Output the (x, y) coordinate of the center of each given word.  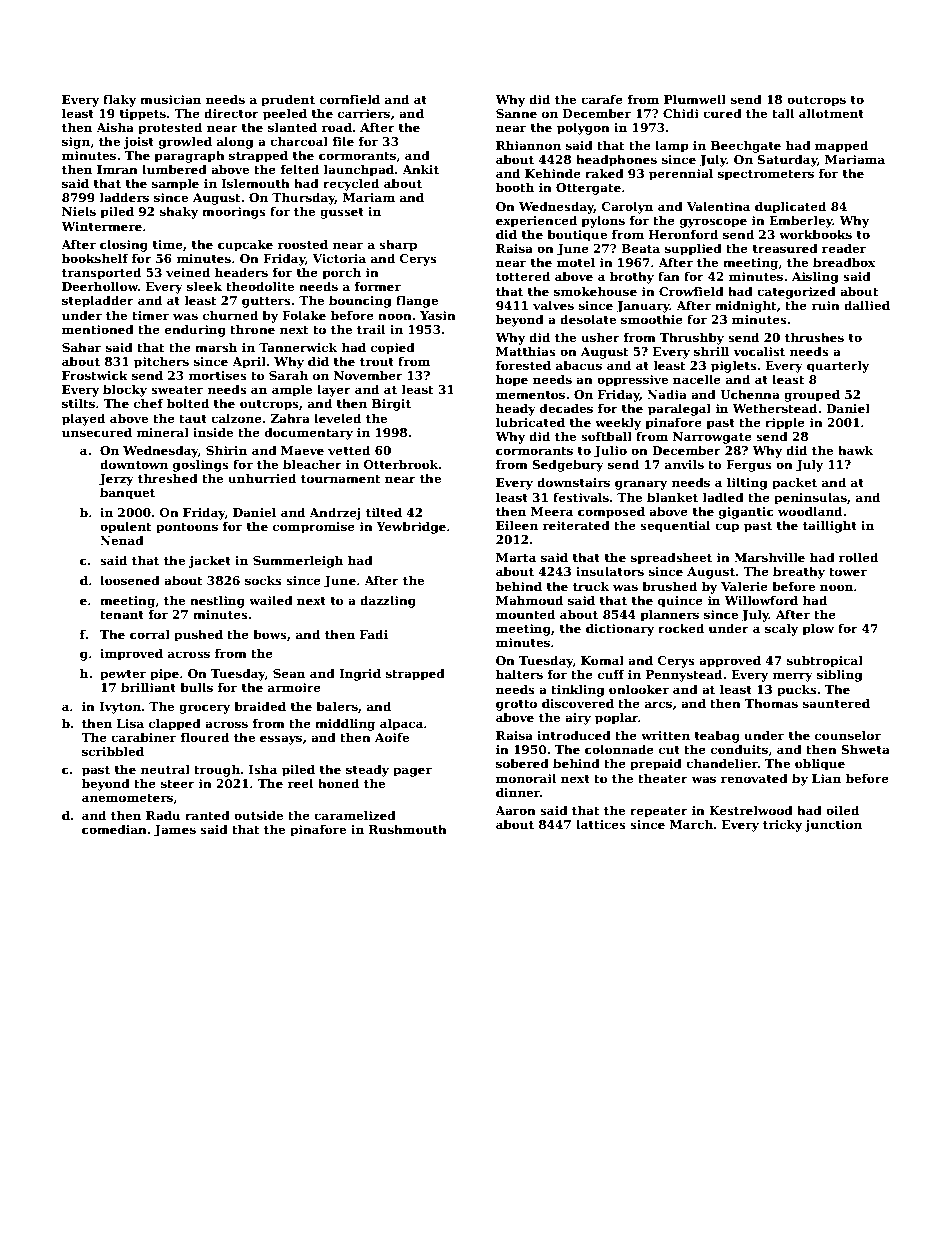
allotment (831, 113)
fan (669, 276)
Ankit (420, 169)
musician (170, 99)
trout (377, 362)
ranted (207, 815)
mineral (163, 432)
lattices (601, 824)
